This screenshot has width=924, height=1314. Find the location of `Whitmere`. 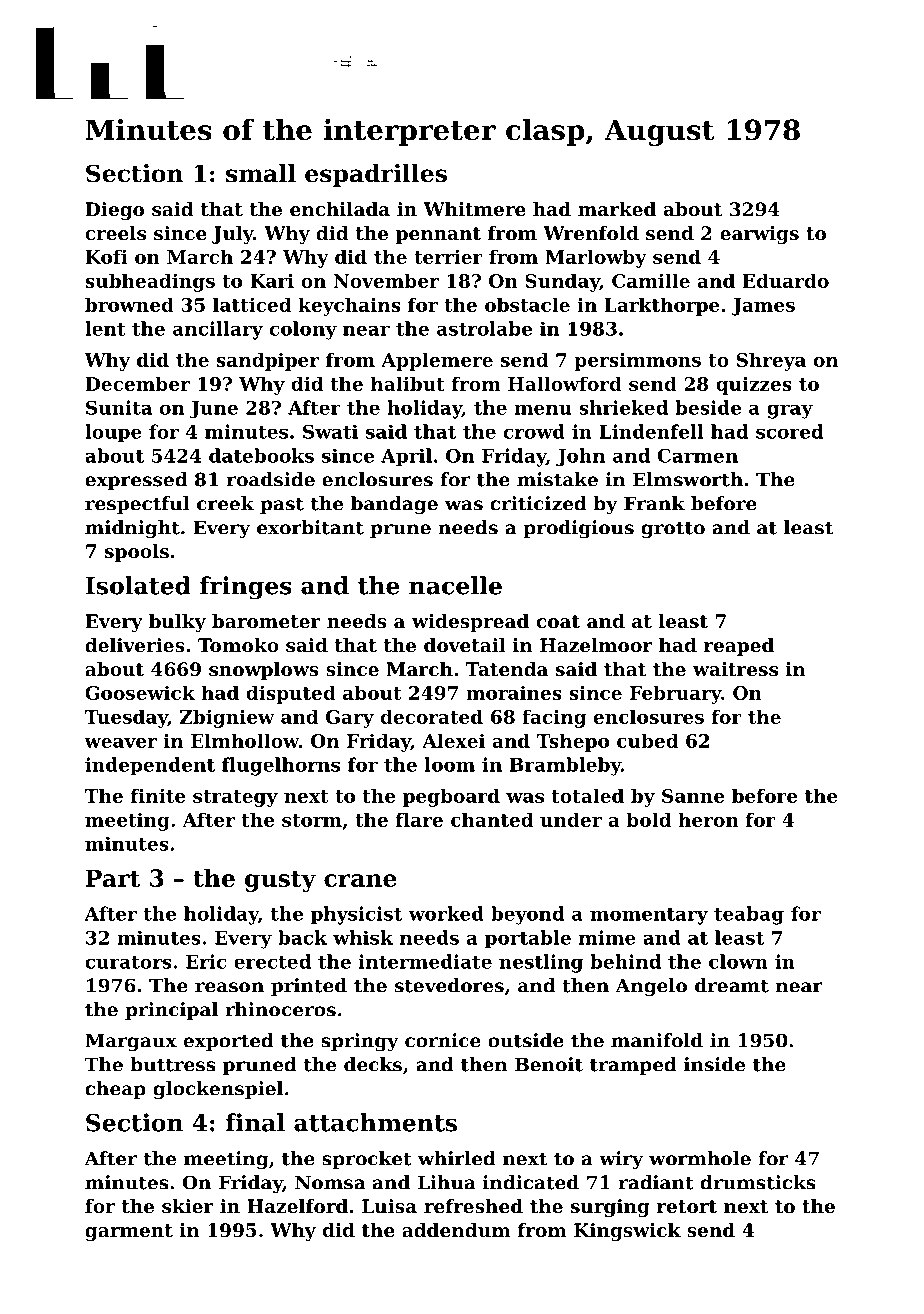

Whitmere is located at coordinates (475, 209).
